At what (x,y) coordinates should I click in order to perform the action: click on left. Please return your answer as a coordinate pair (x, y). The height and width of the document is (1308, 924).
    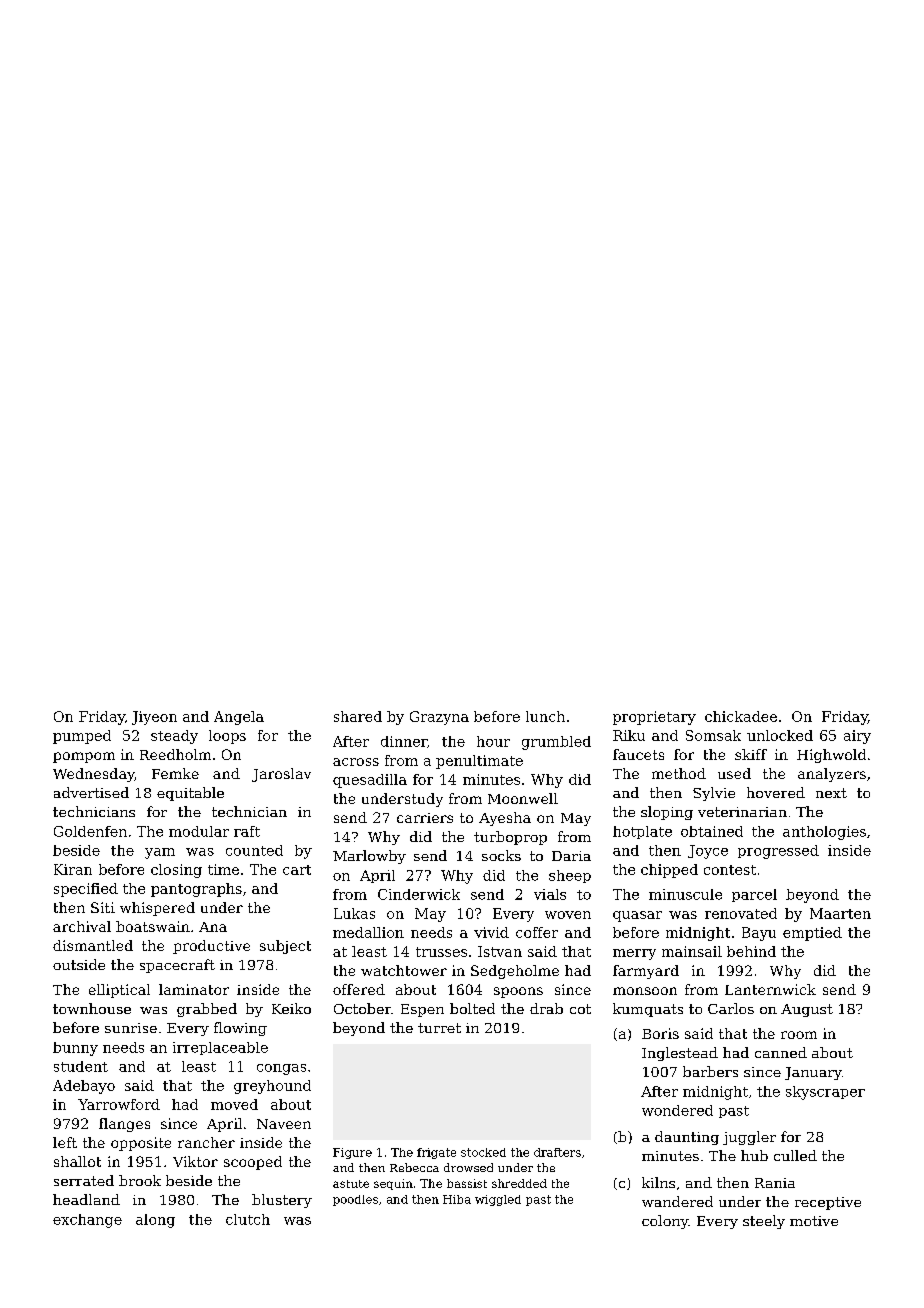
    Looking at the image, I should click on (65, 1142).
